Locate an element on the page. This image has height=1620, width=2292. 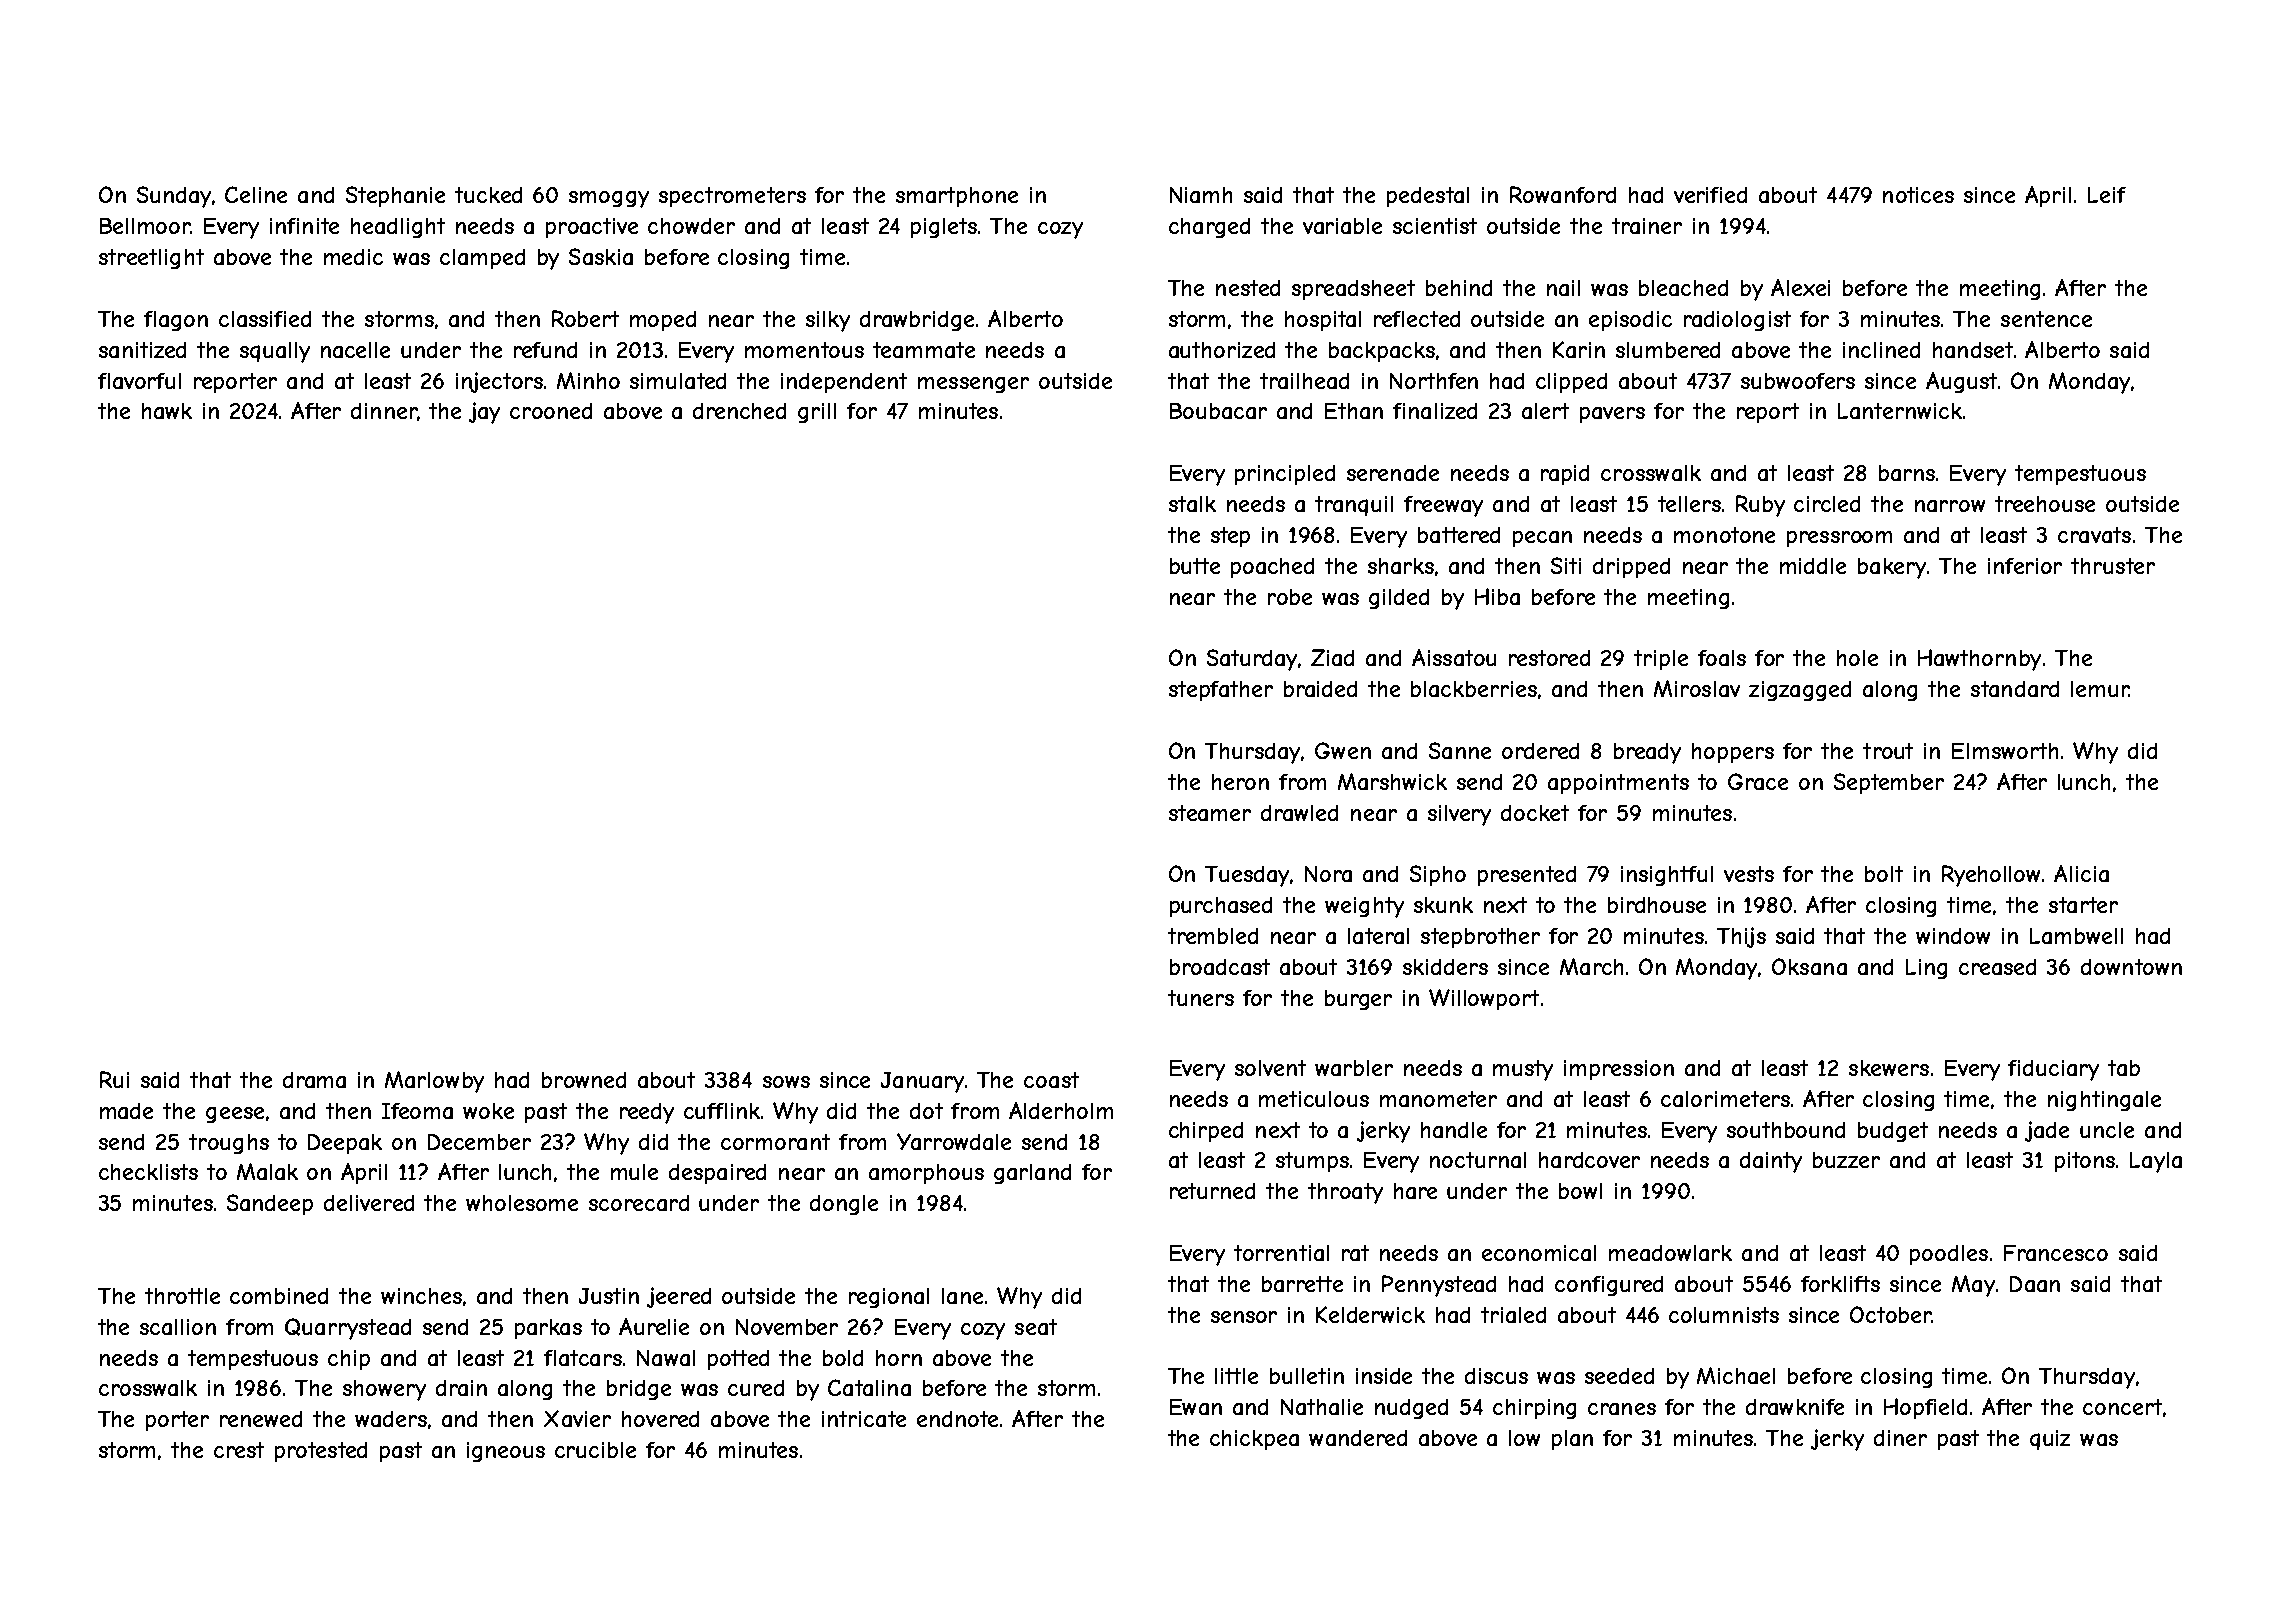
crest is located at coordinates (239, 1450).
